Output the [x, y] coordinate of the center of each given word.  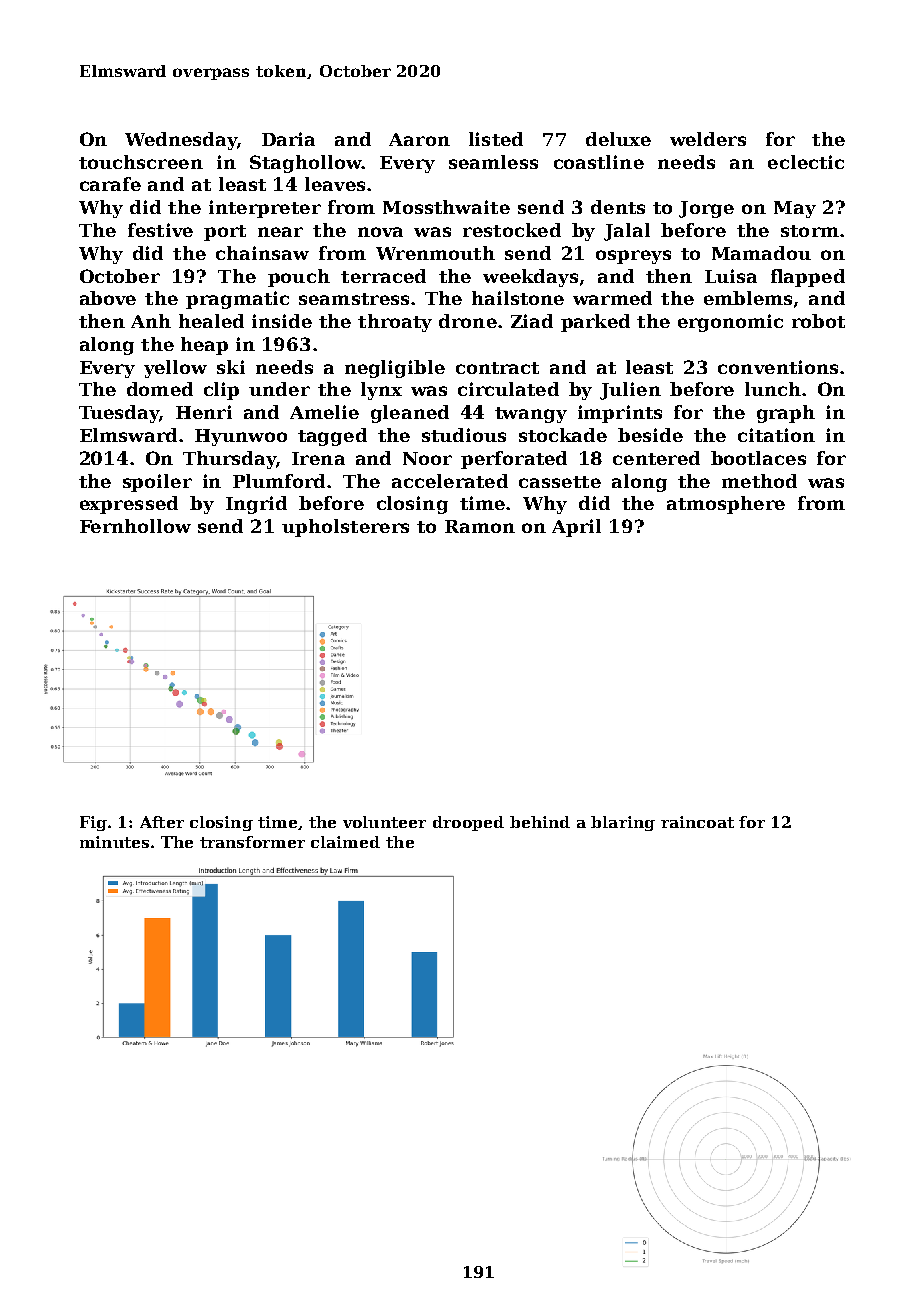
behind [540, 822]
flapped [808, 278]
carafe [110, 184]
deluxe [618, 139]
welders [708, 139]
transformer [252, 842]
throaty [395, 323]
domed [160, 389]
